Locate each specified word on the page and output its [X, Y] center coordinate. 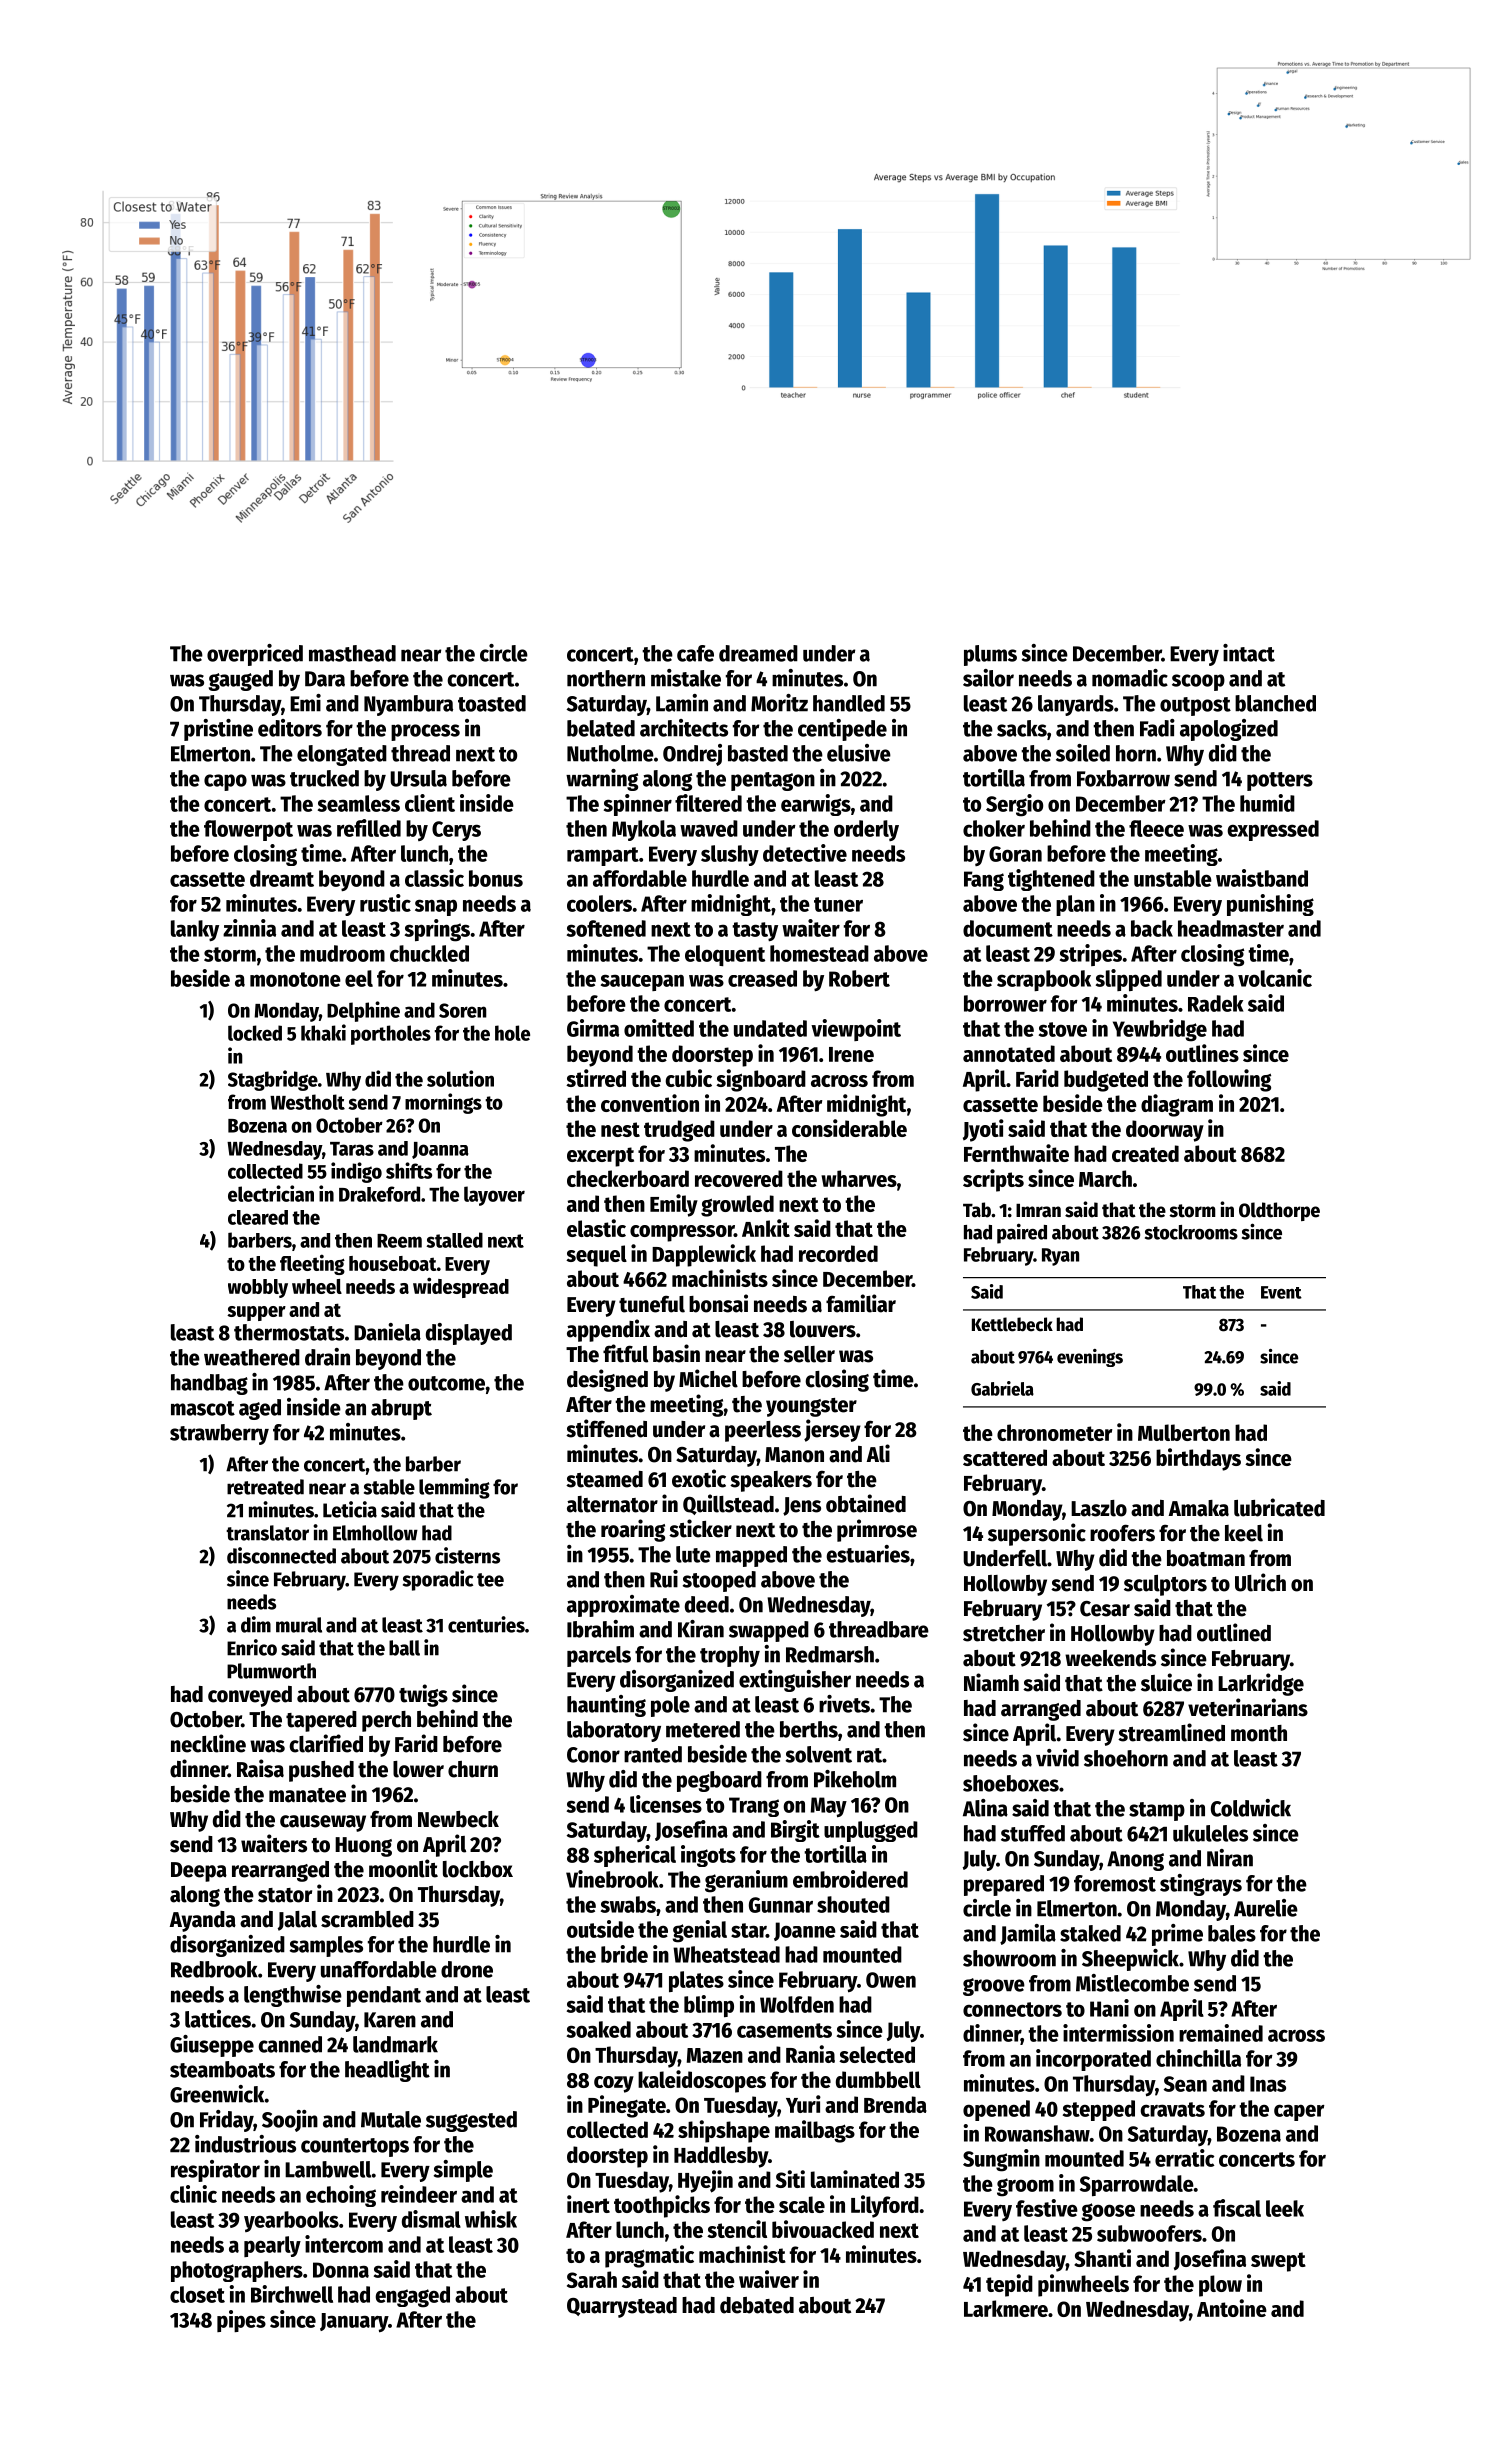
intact [1249, 653]
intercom [344, 2244]
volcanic [1275, 978]
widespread [461, 1287]
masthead [352, 653]
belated [601, 728]
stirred [596, 1078]
